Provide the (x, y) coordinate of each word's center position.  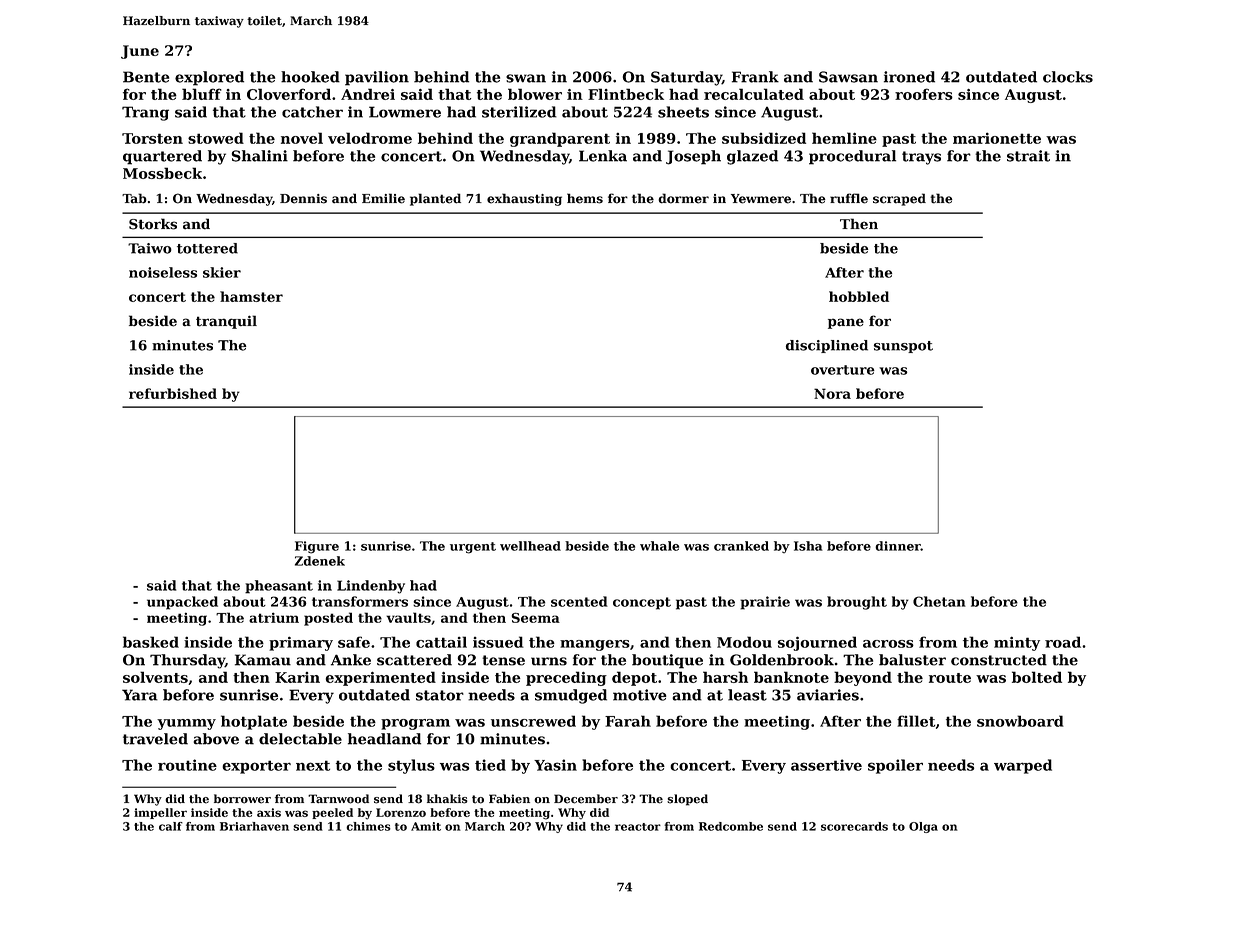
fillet (916, 721)
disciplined (827, 346)
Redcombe (731, 826)
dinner (898, 546)
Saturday (686, 78)
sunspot (903, 347)
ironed (909, 77)
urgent (473, 548)
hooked (310, 77)
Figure (317, 547)
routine (187, 765)
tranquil (226, 322)
